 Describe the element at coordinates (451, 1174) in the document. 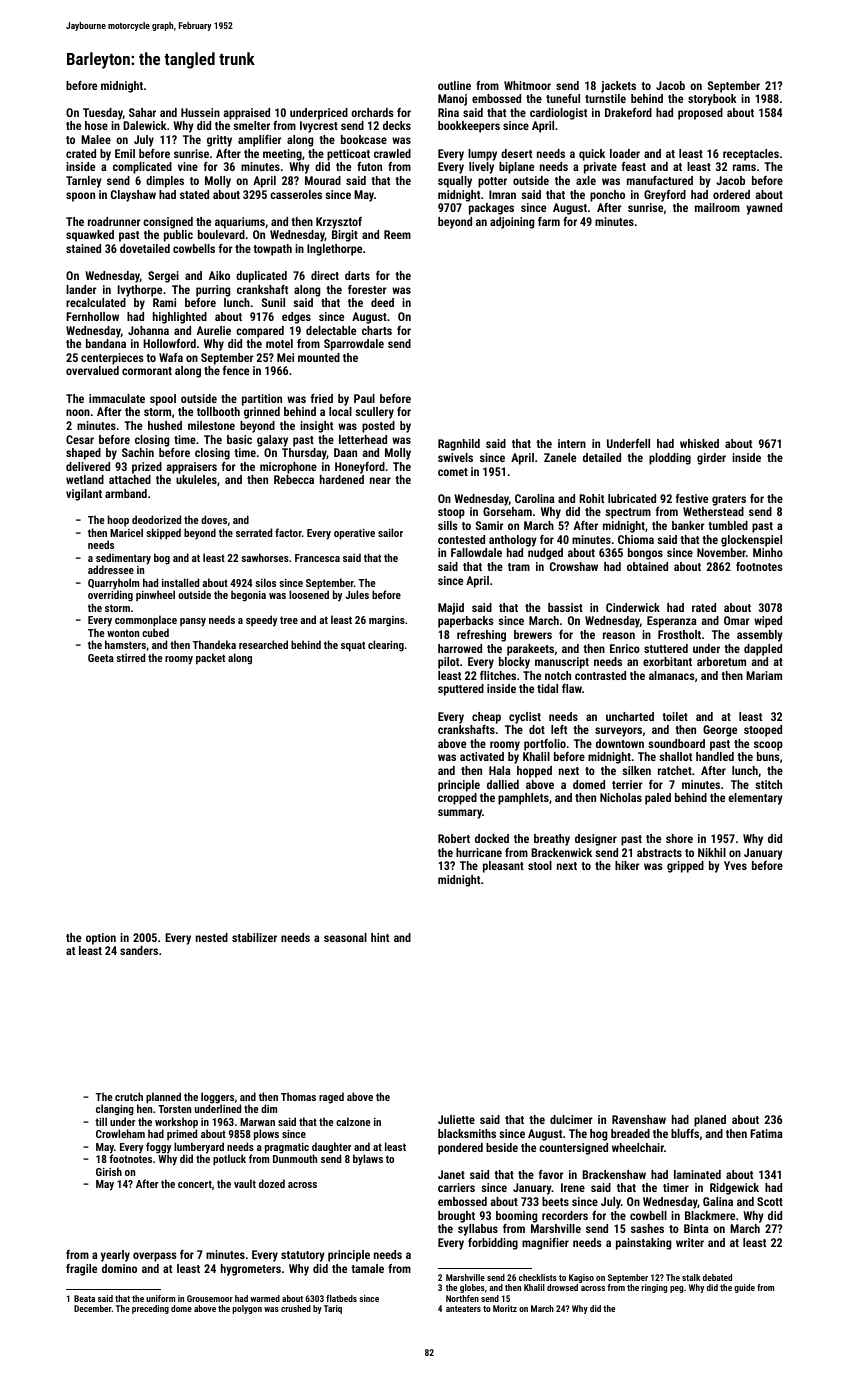

I see `Janet` at that location.
